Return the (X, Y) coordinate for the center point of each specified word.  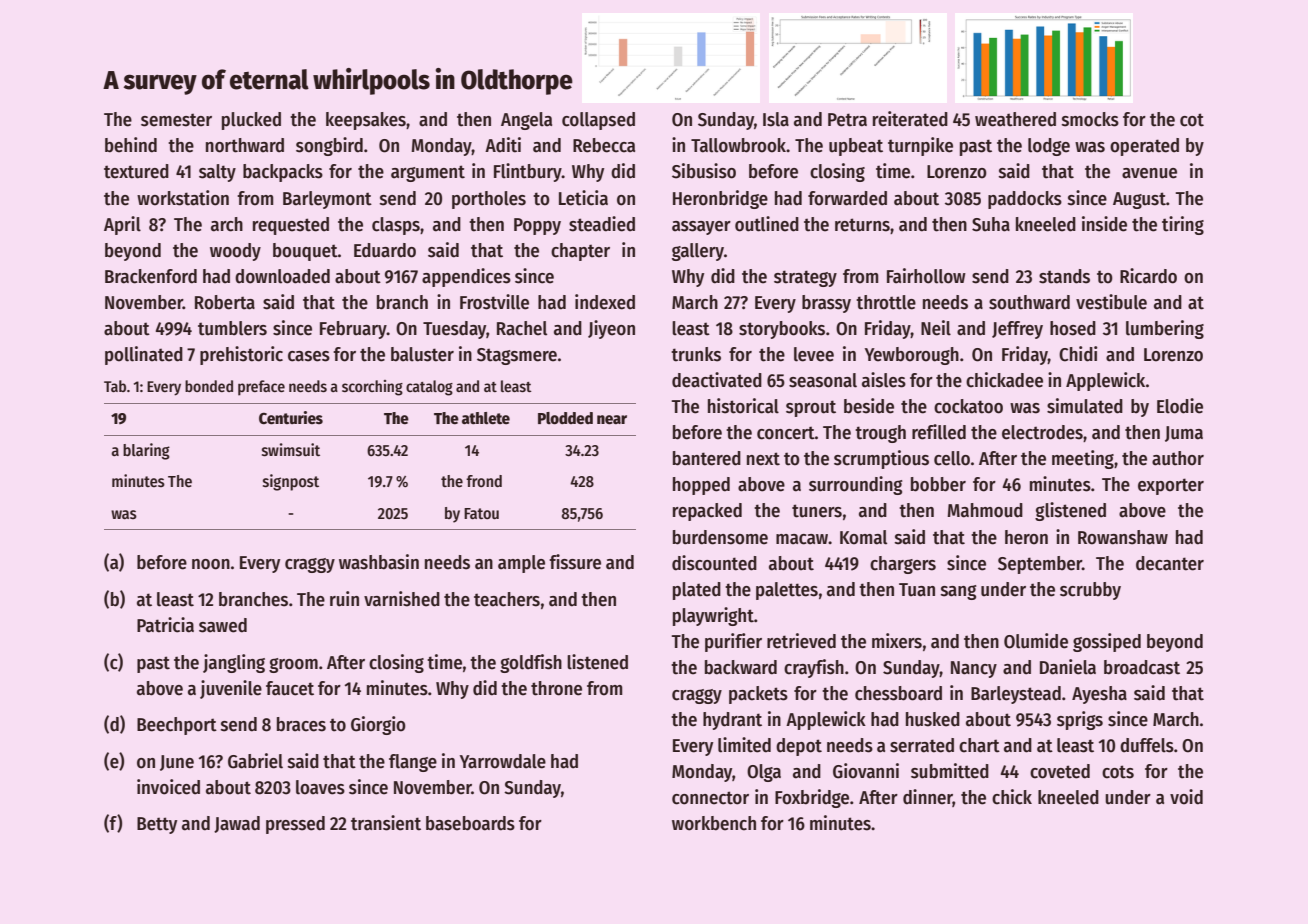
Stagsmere (517, 356)
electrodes (1042, 432)
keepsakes (366, 121)
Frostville (494, 302)
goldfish (531, 663)
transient (386, 823)
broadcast (1142, 667)
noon (211, 564)
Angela (526, 121)
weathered (1015, 119)
